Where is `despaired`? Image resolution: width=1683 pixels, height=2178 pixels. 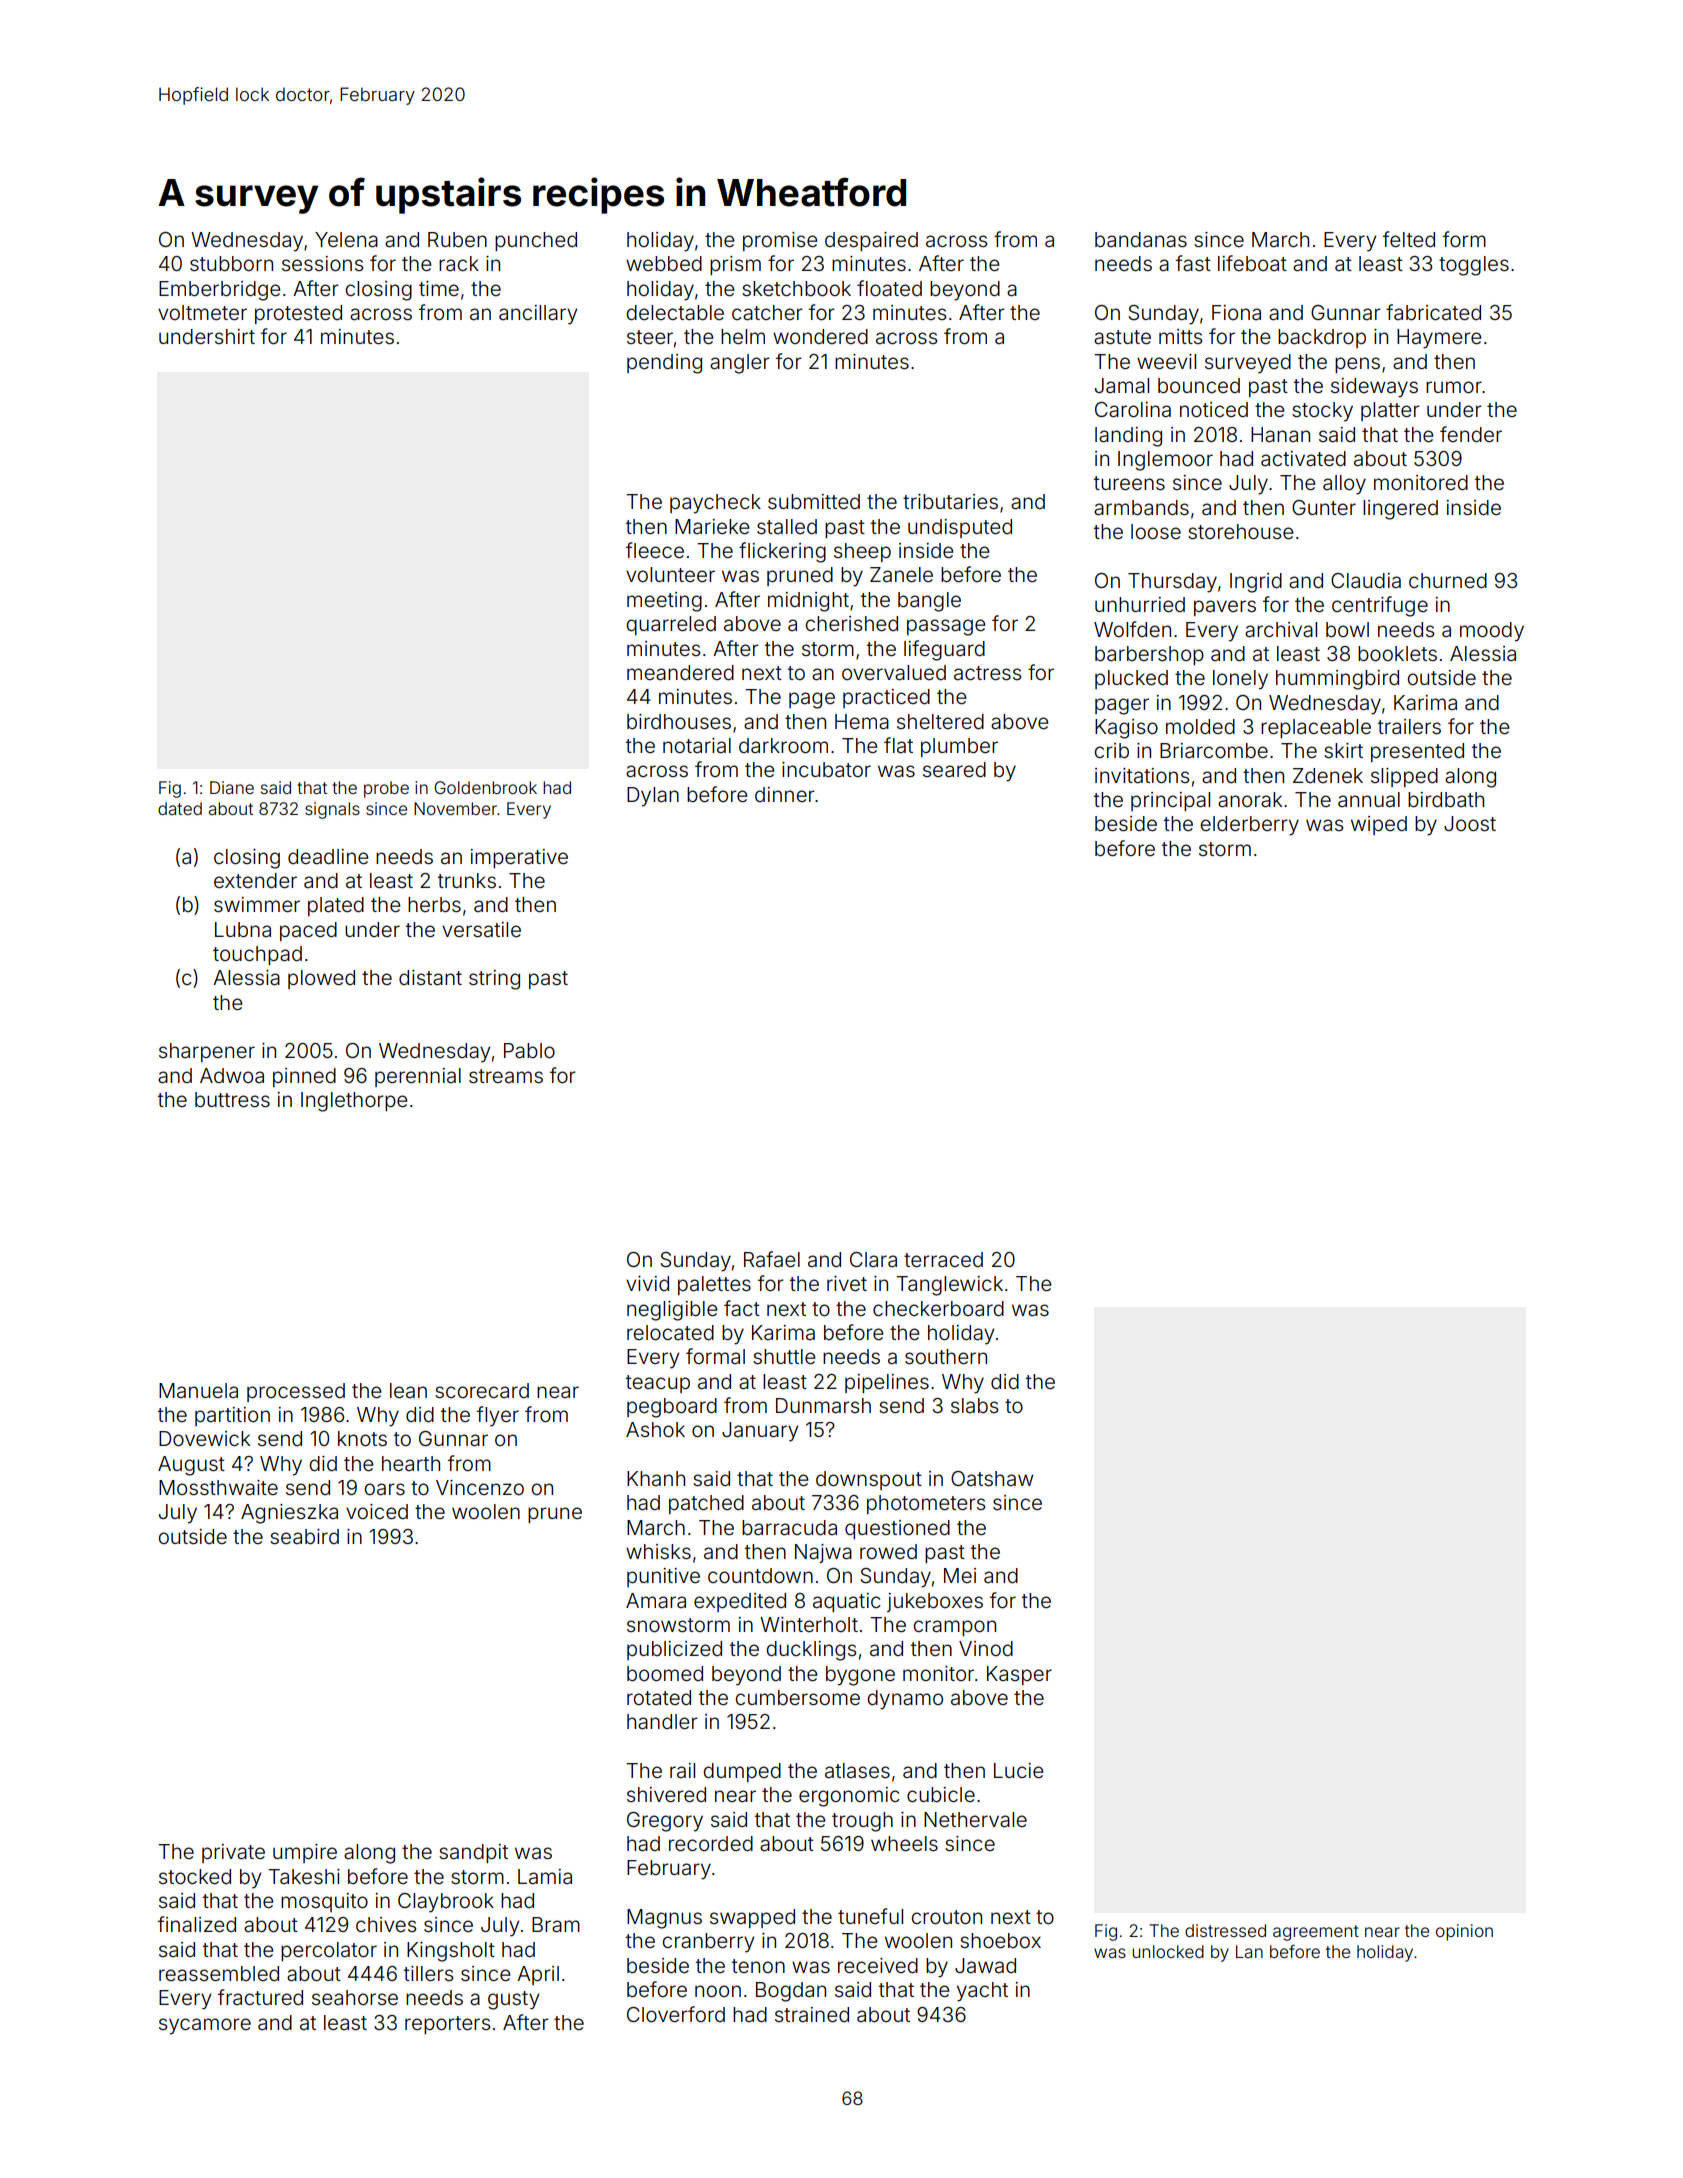 despaired is located at coordinates (871, 241).
